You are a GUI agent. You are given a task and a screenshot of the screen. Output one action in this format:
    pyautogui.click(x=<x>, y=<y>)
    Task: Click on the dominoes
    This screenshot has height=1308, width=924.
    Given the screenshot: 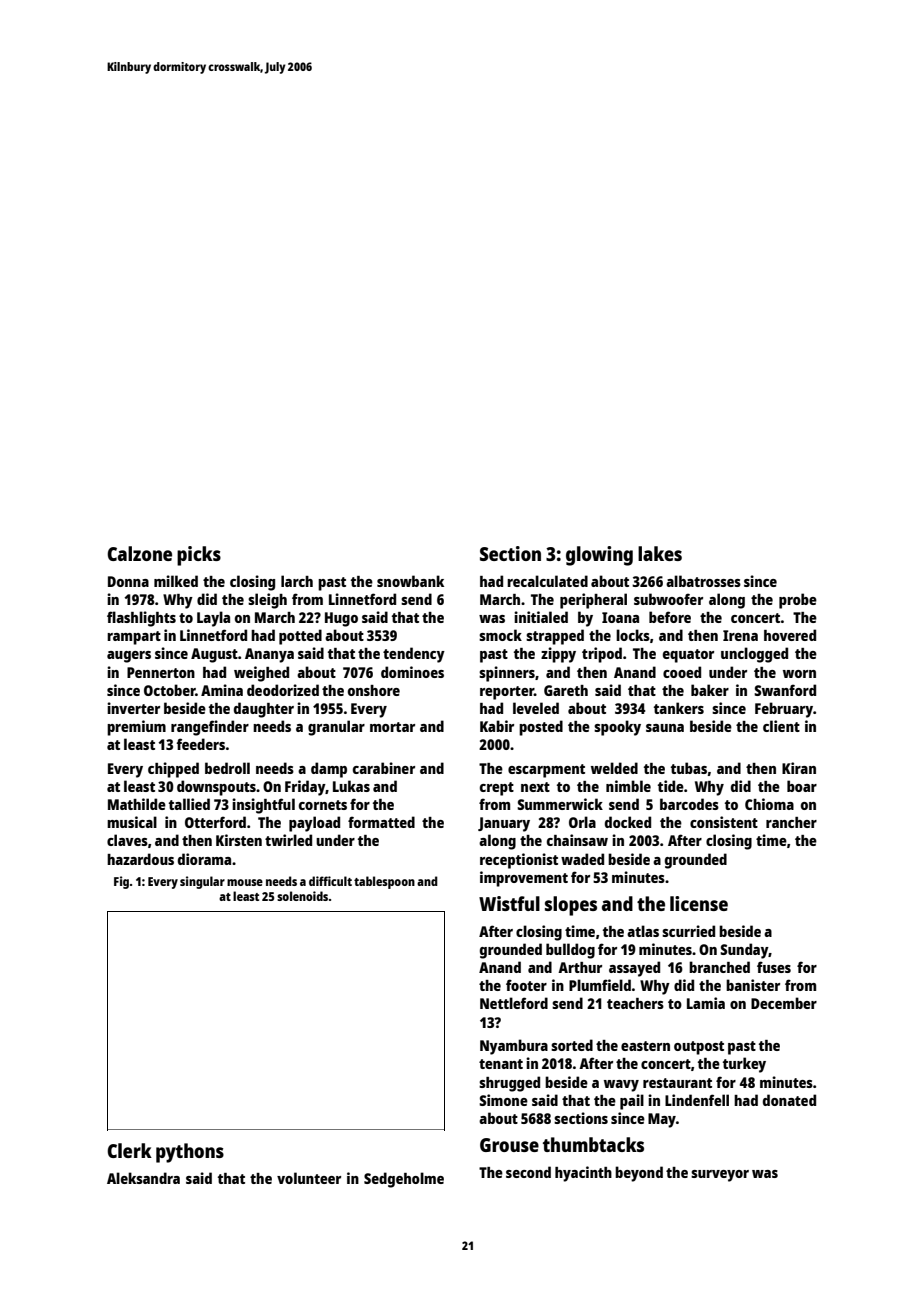 What is the action you would take?
    pyautogui.click(x=412, y=672)
